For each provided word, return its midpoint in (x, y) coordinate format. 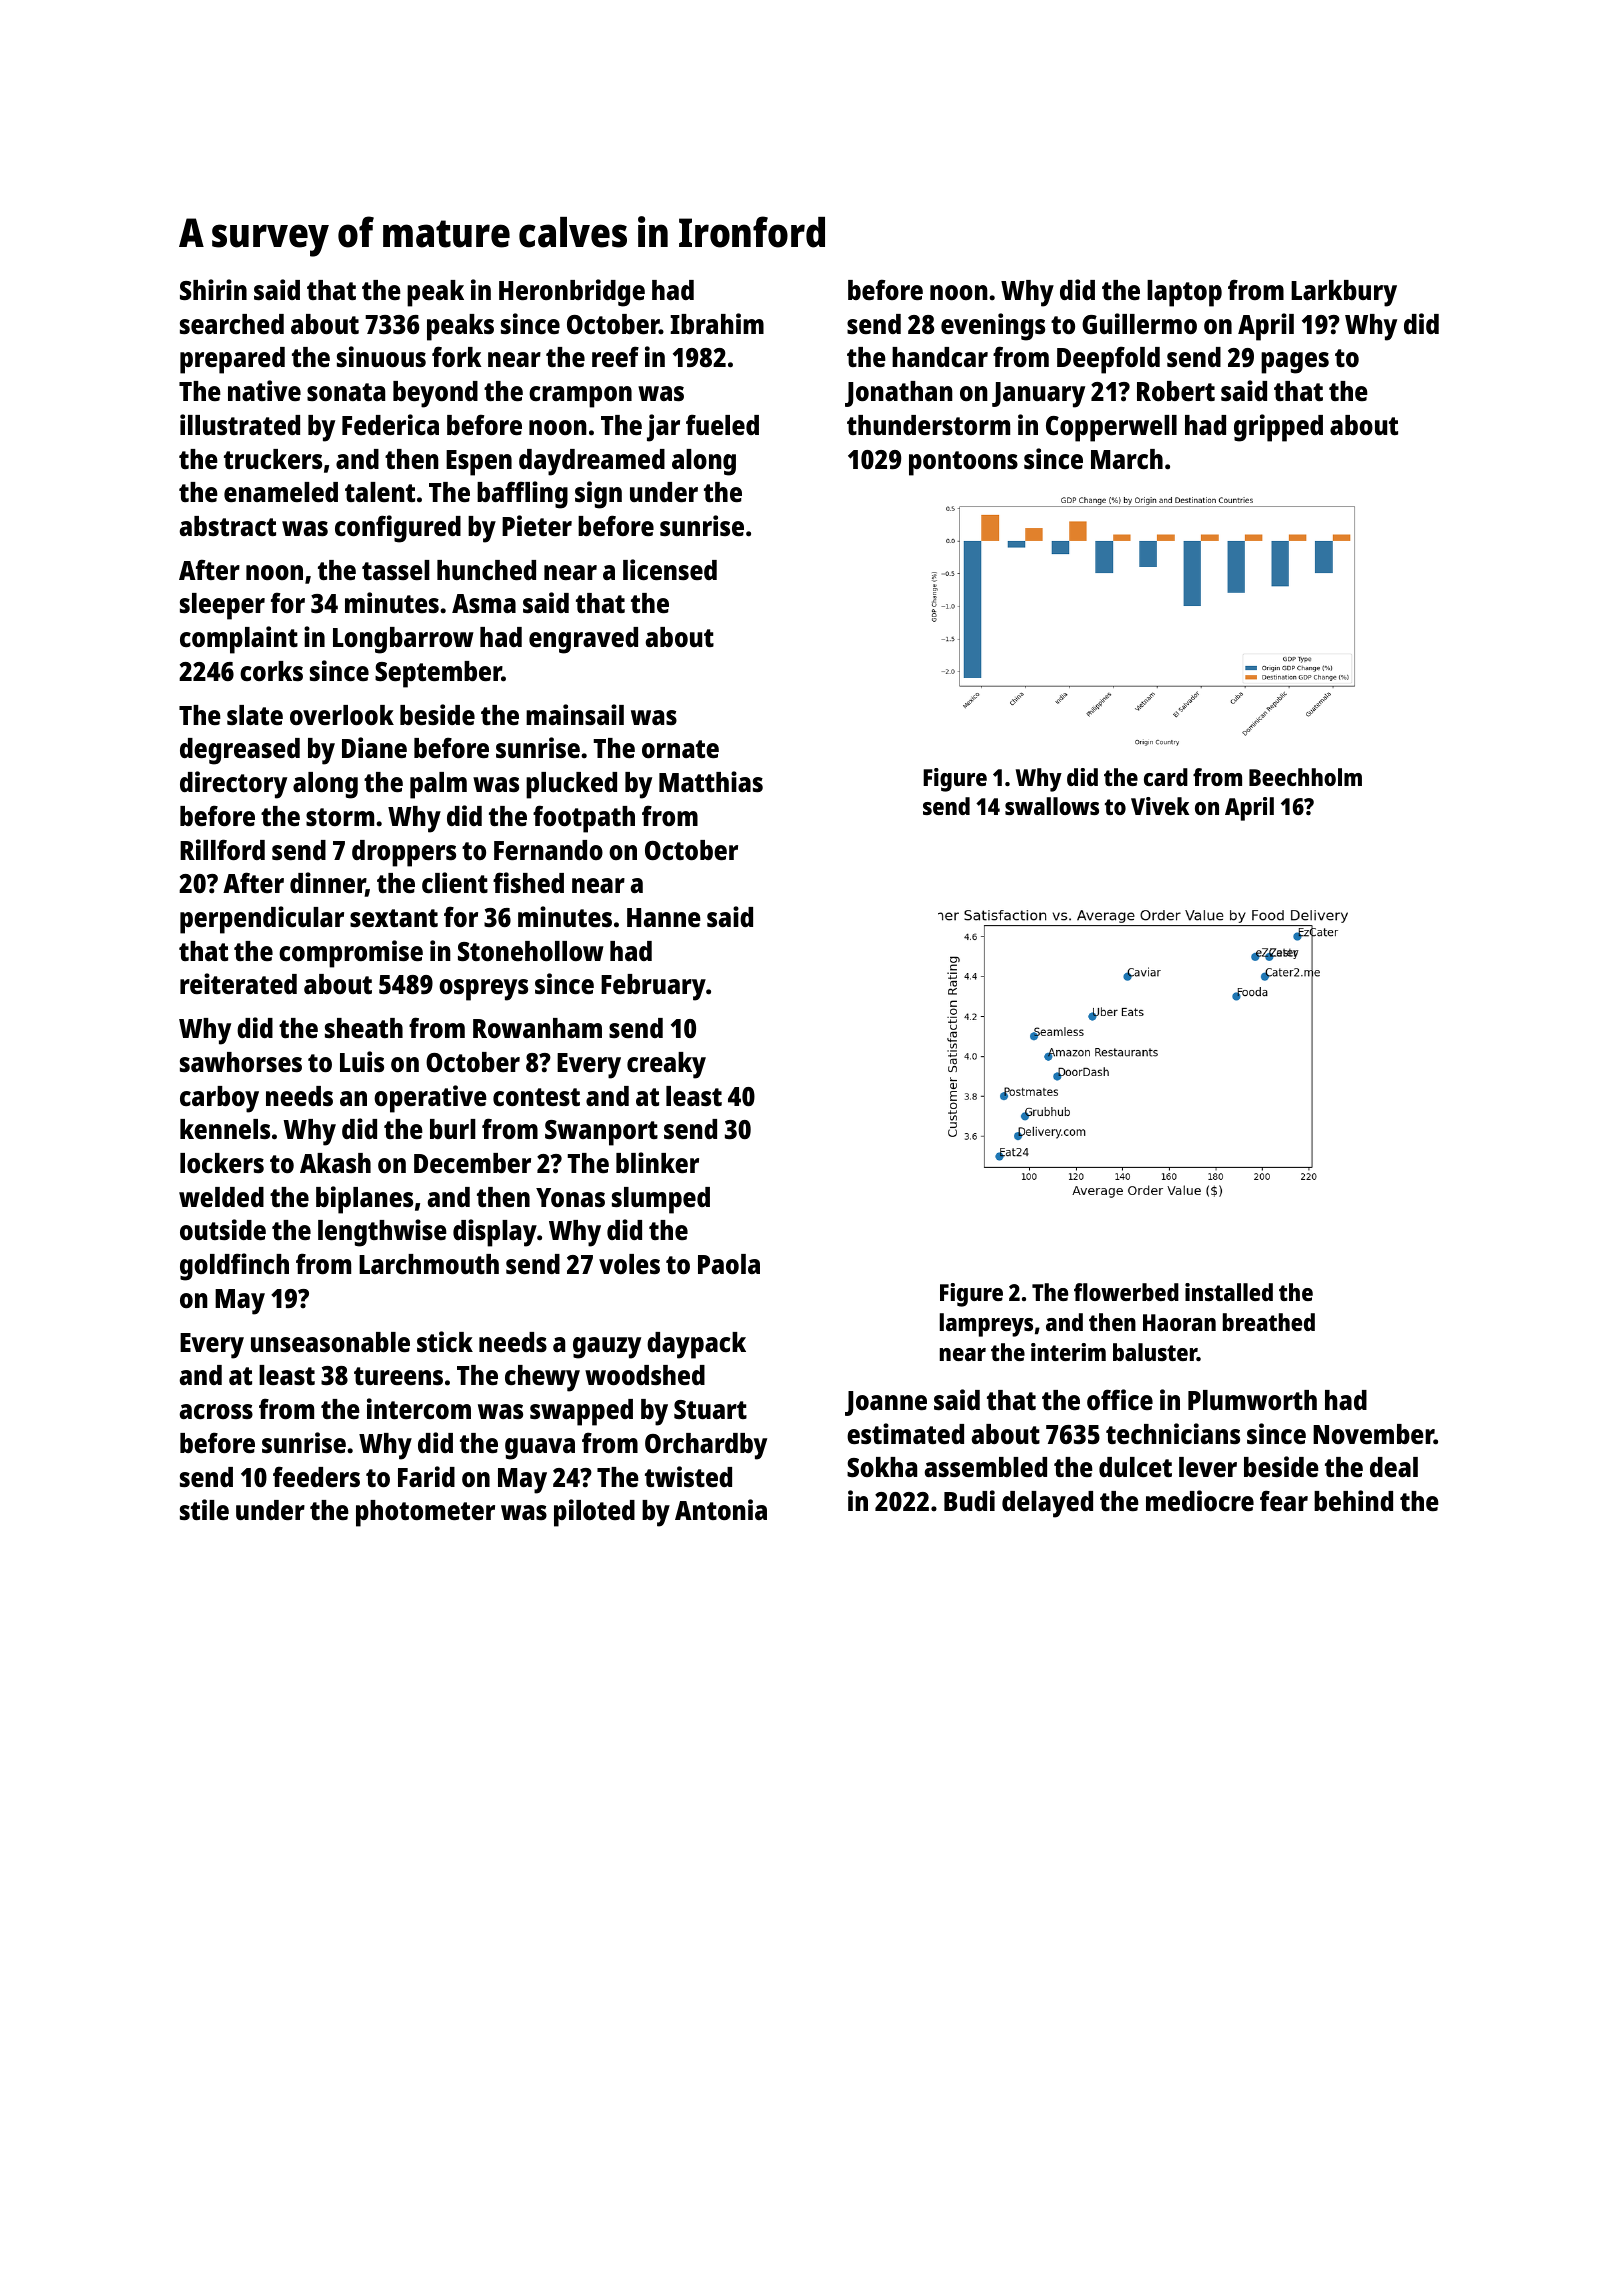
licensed (670, 569)
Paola (729, 1264)
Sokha (882, 1467)
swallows (1052, 806)
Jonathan (899, 394)
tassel (396, 570)
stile (204, 1510)
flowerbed (1126, 1292)
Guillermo (1139, 324)
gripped (1278, 428)
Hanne (664, 917)
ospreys (483, 990)
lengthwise (382, 1233)
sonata (346, 392)
